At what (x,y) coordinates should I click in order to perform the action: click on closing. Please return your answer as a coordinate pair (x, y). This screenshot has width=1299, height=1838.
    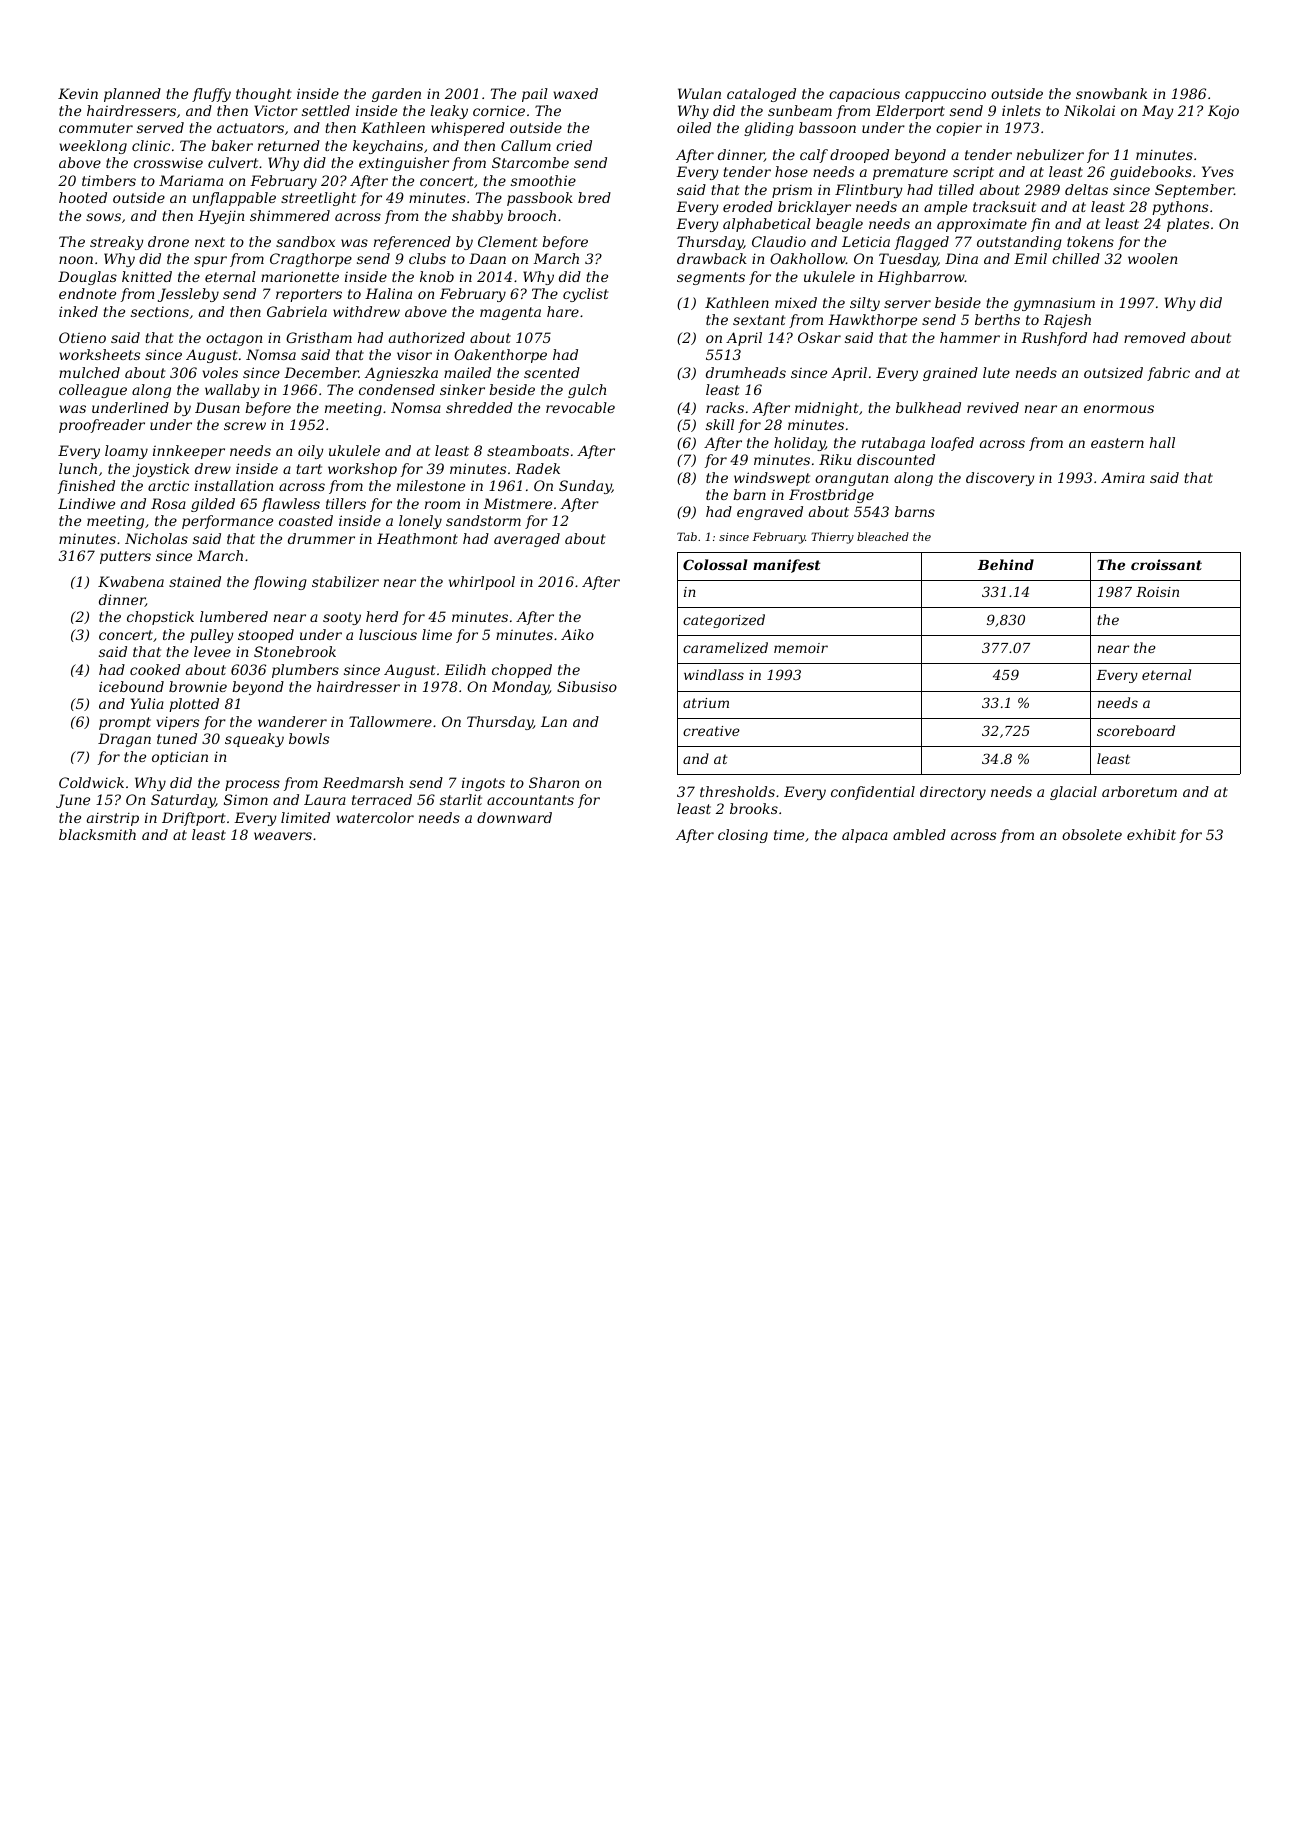
    Looking at the image, I should click on (743, 836).
